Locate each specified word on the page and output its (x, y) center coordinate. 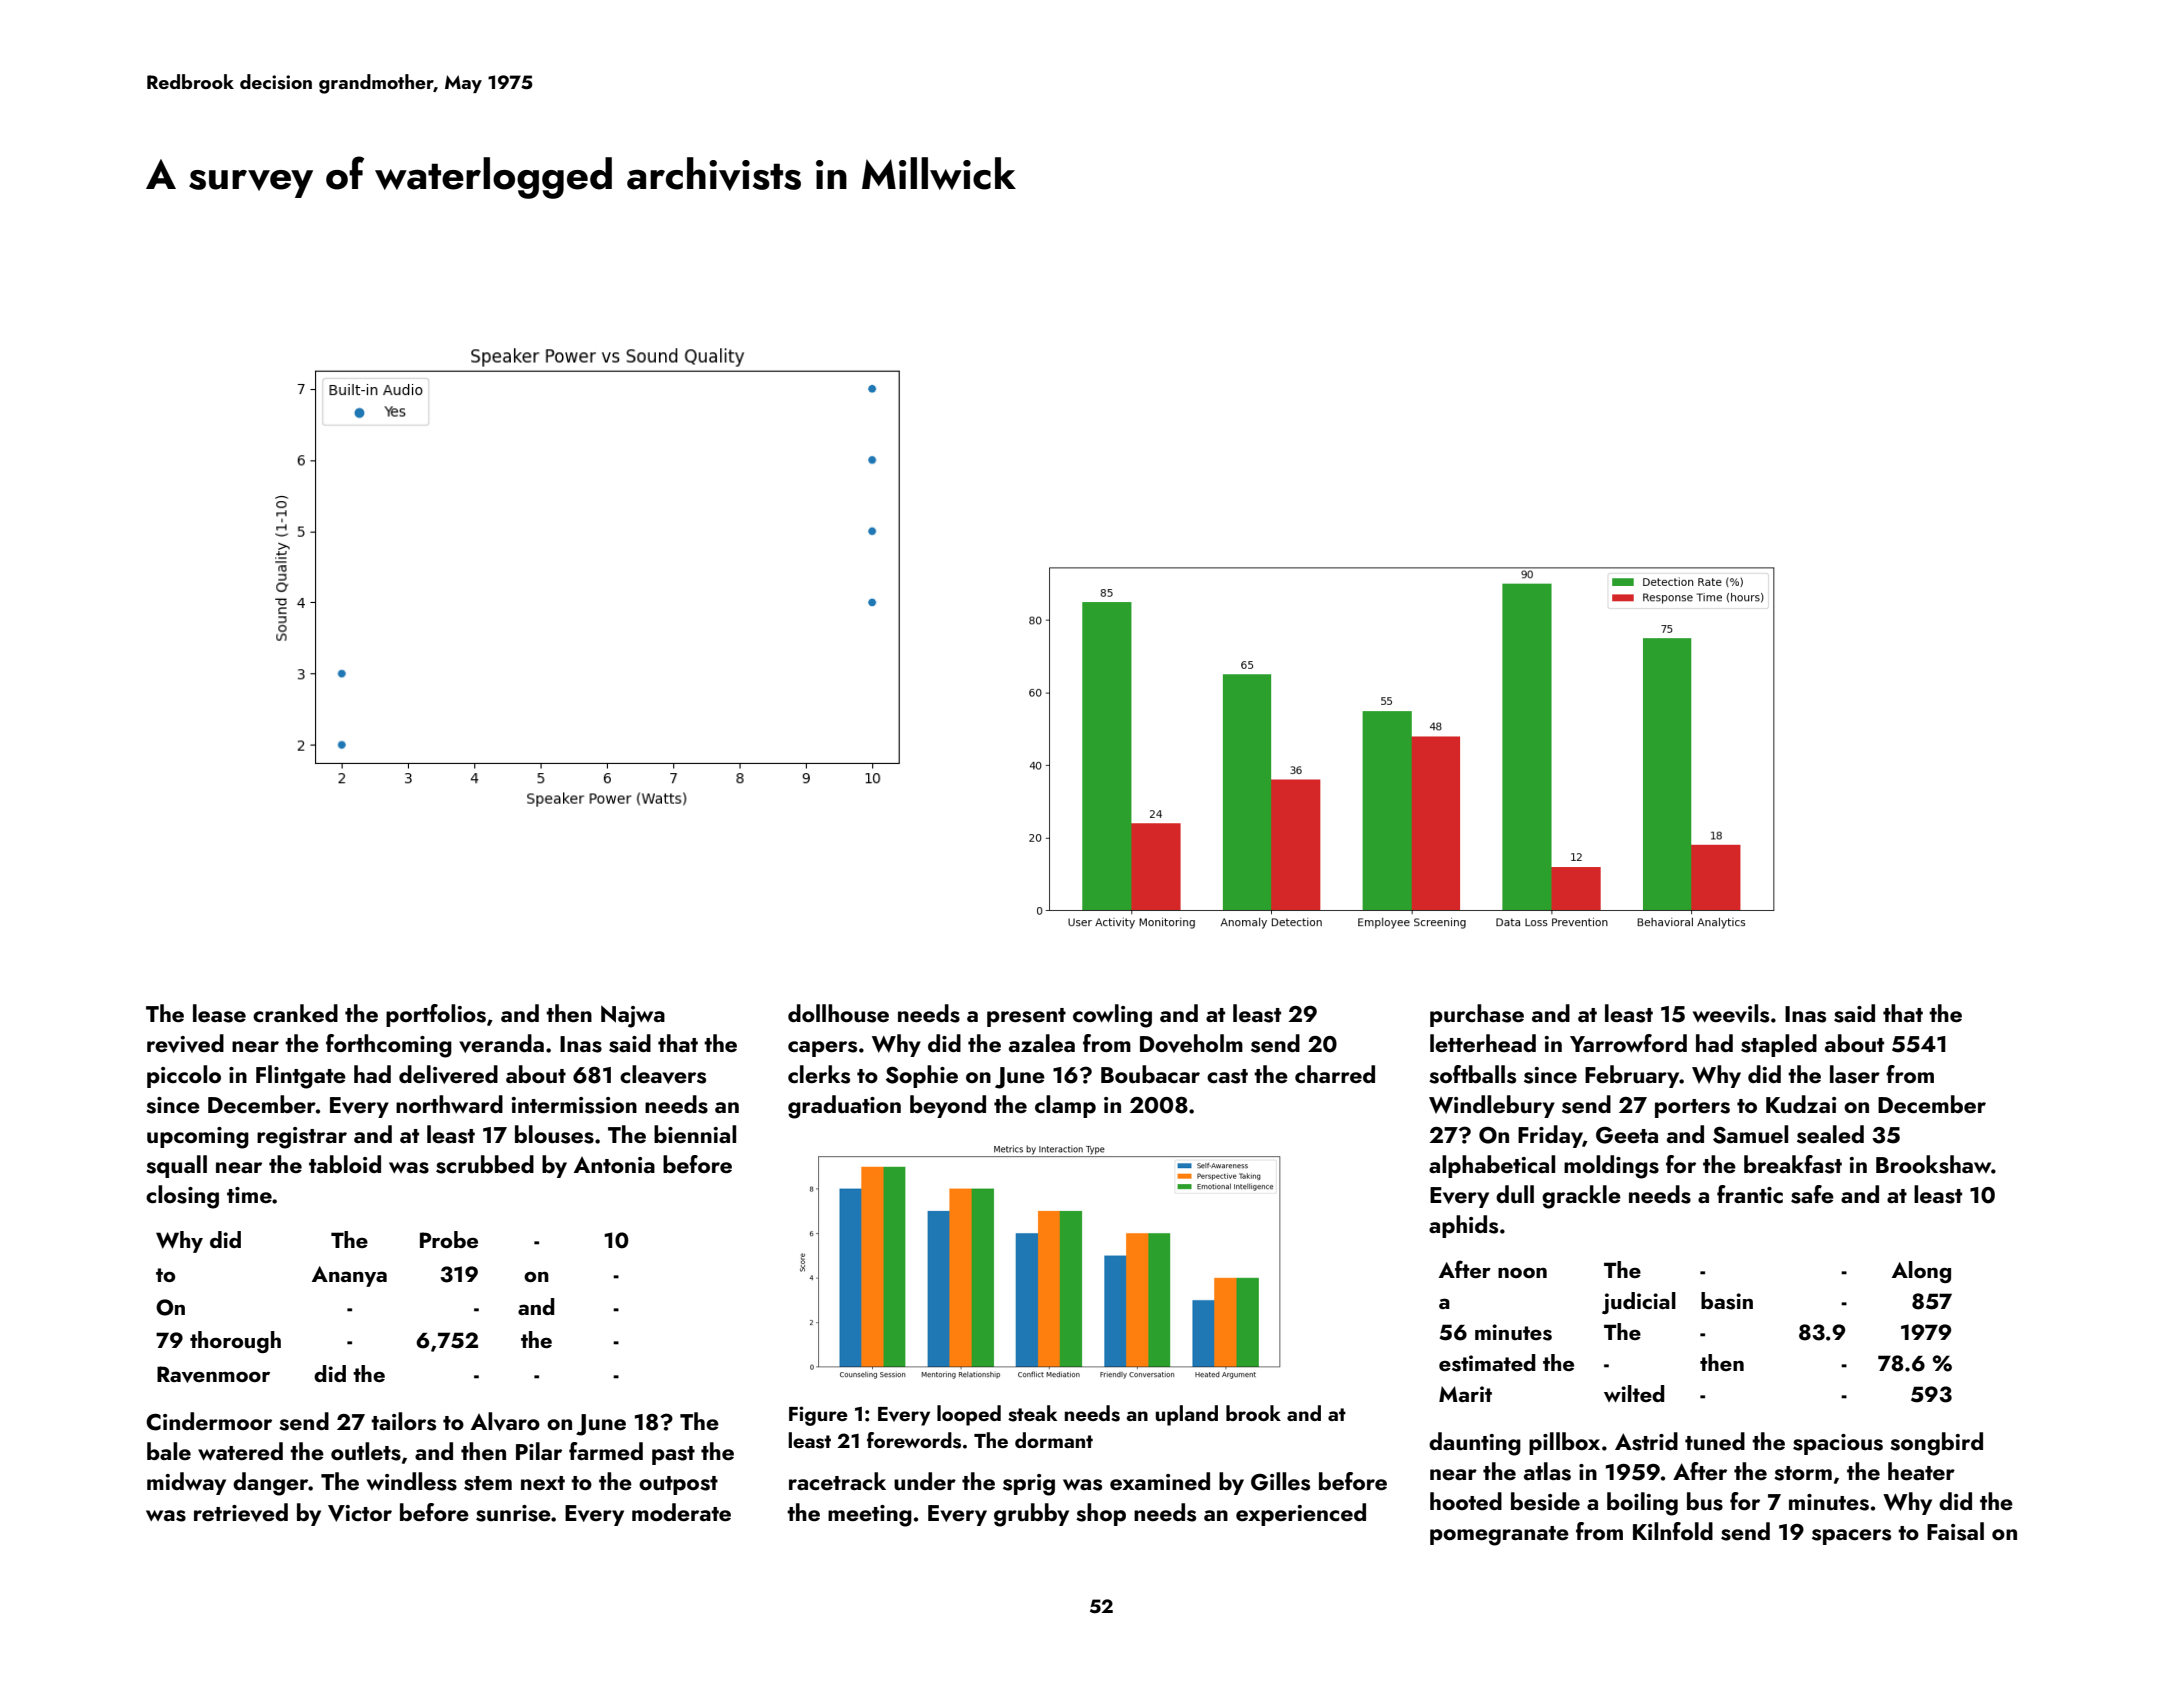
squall (176, 1166)
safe (1812, 1194)
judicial (1639, 1303)
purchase (1477, 1015)
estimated (1487, 1363)
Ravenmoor (213, 1374)
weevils (1731, 1013)
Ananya (349, 1276)
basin (1727, 1301)
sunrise (513, 1513)
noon (1522, 1273)
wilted (1634, 1393)
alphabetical (1492, 1166)
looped (969, 1415)
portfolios (436, 1015)
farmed (606, 1451)
